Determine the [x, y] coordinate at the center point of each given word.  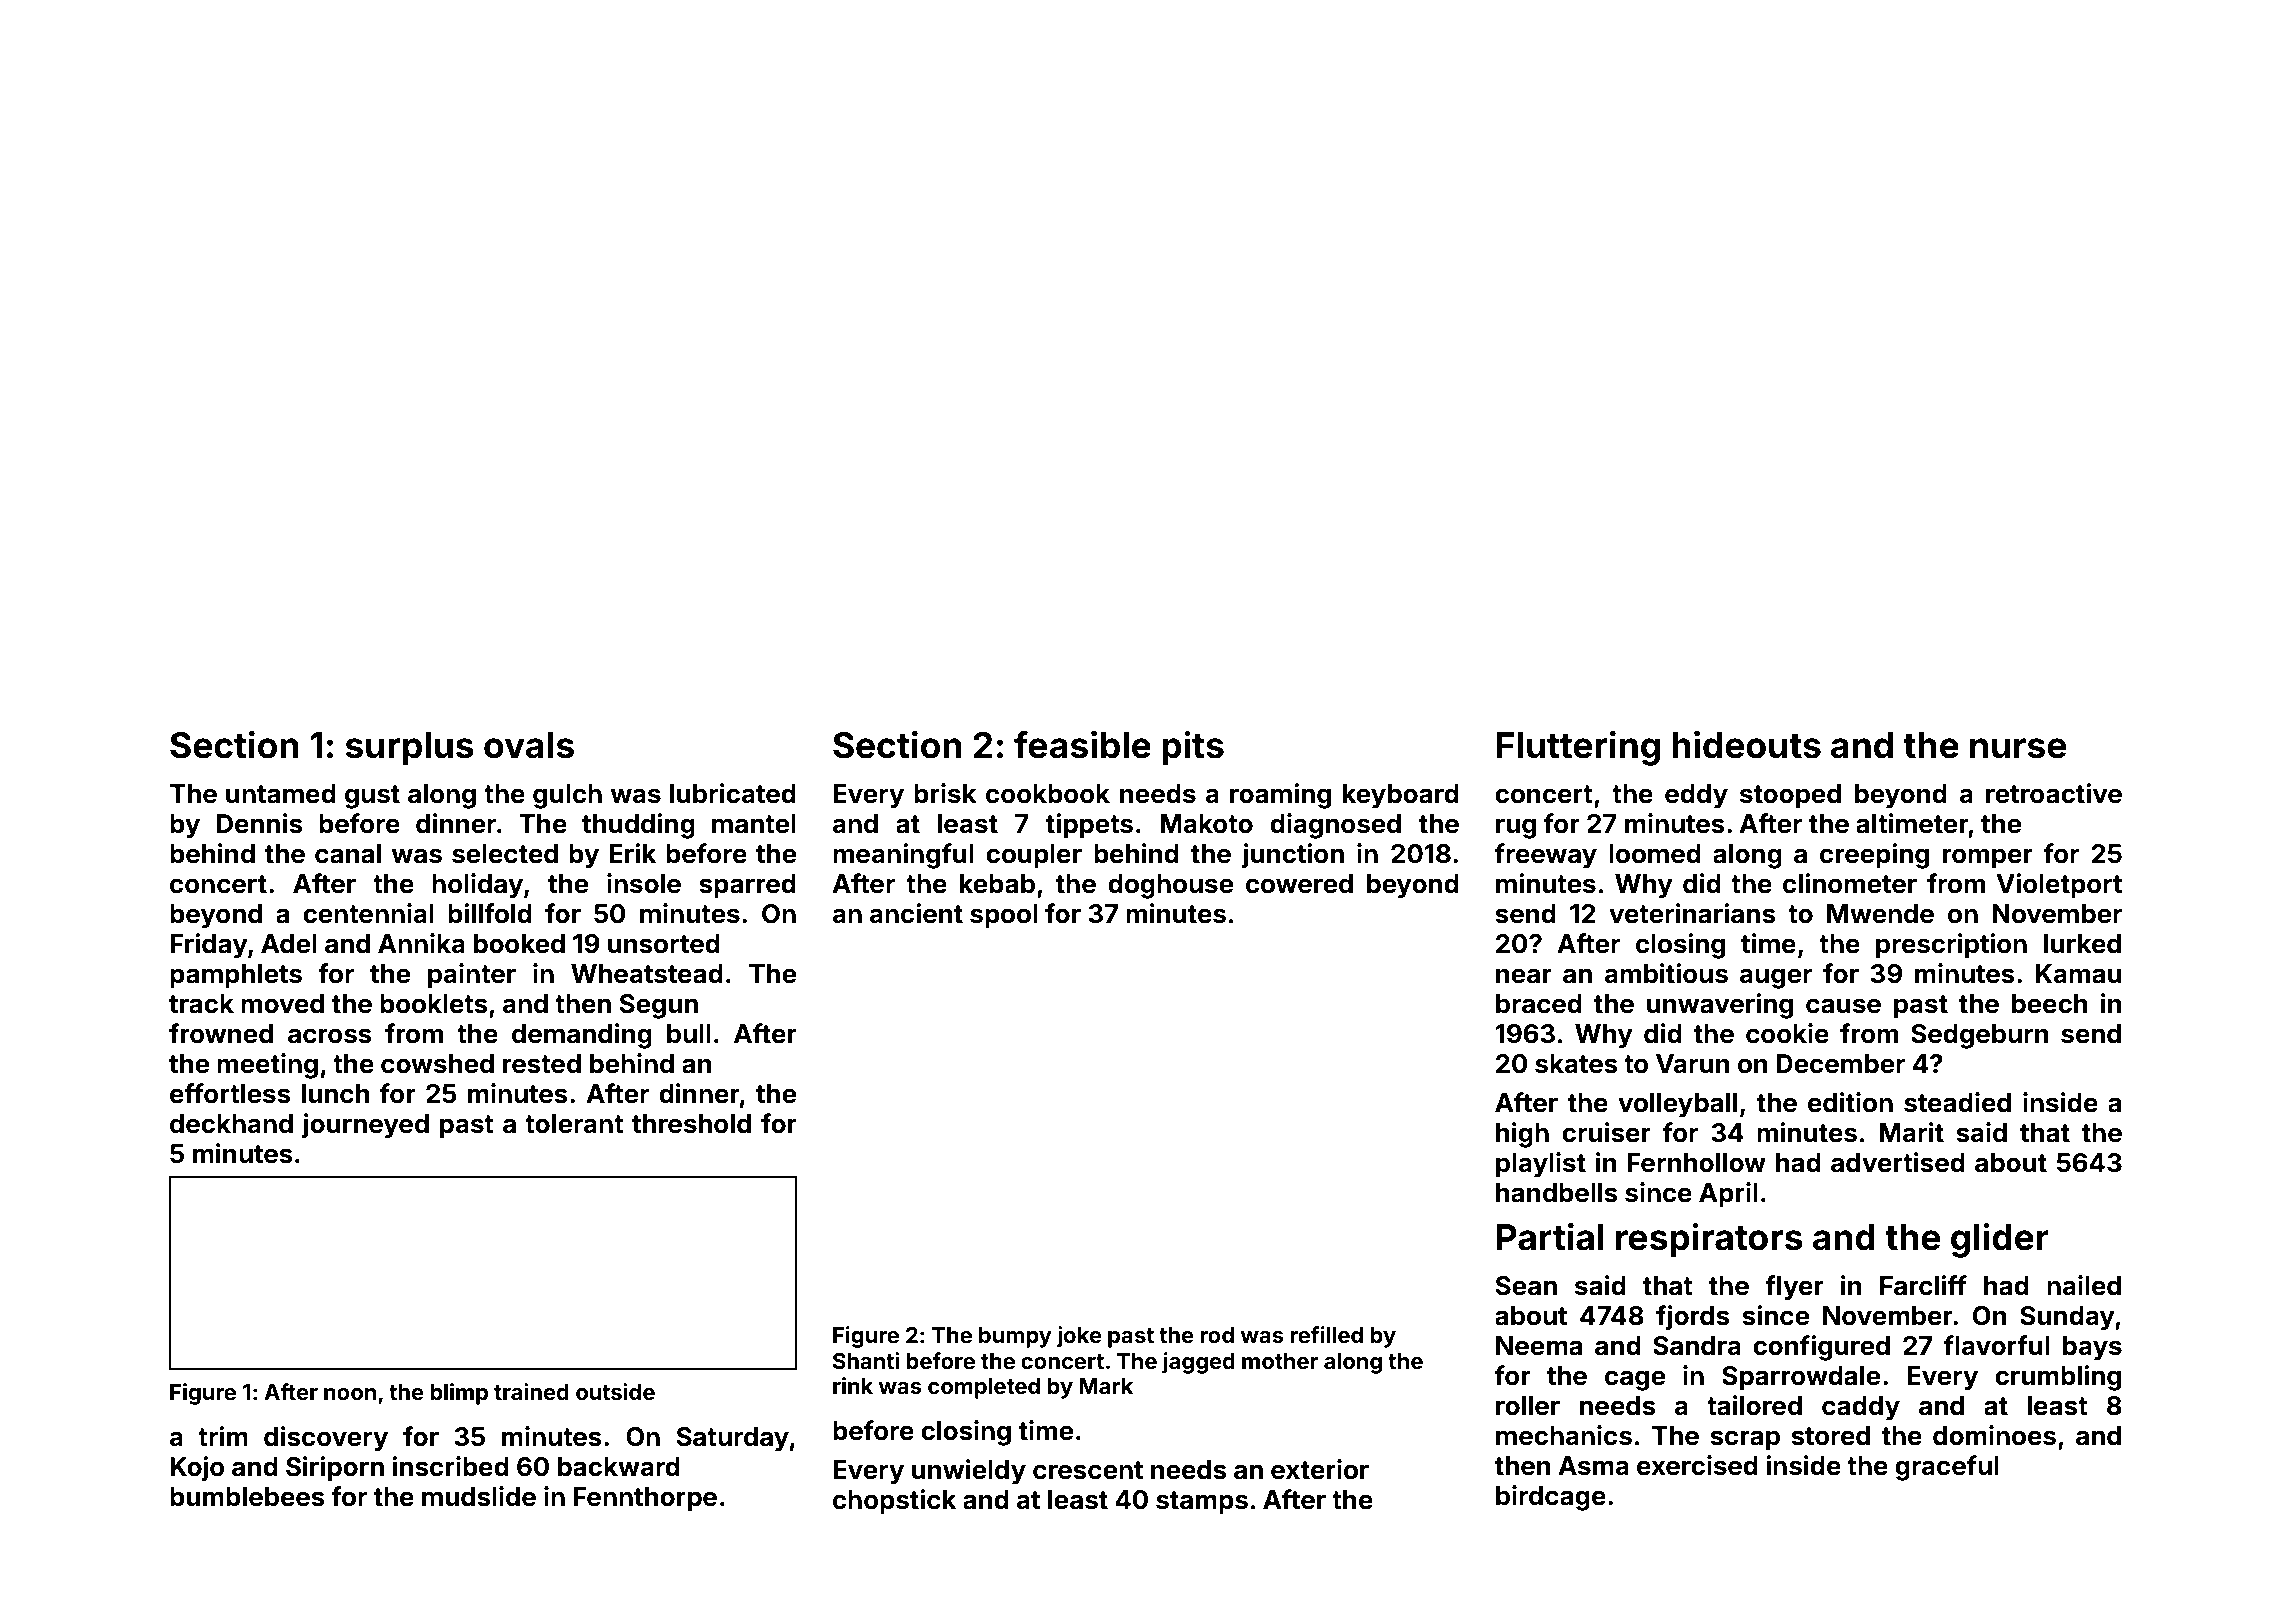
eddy [1696, 796]
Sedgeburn [1979, 1036]
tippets [1089, 826]
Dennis [260, 823]
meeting [267, 1066]
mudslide [479, 1496]
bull [689, 1033]
